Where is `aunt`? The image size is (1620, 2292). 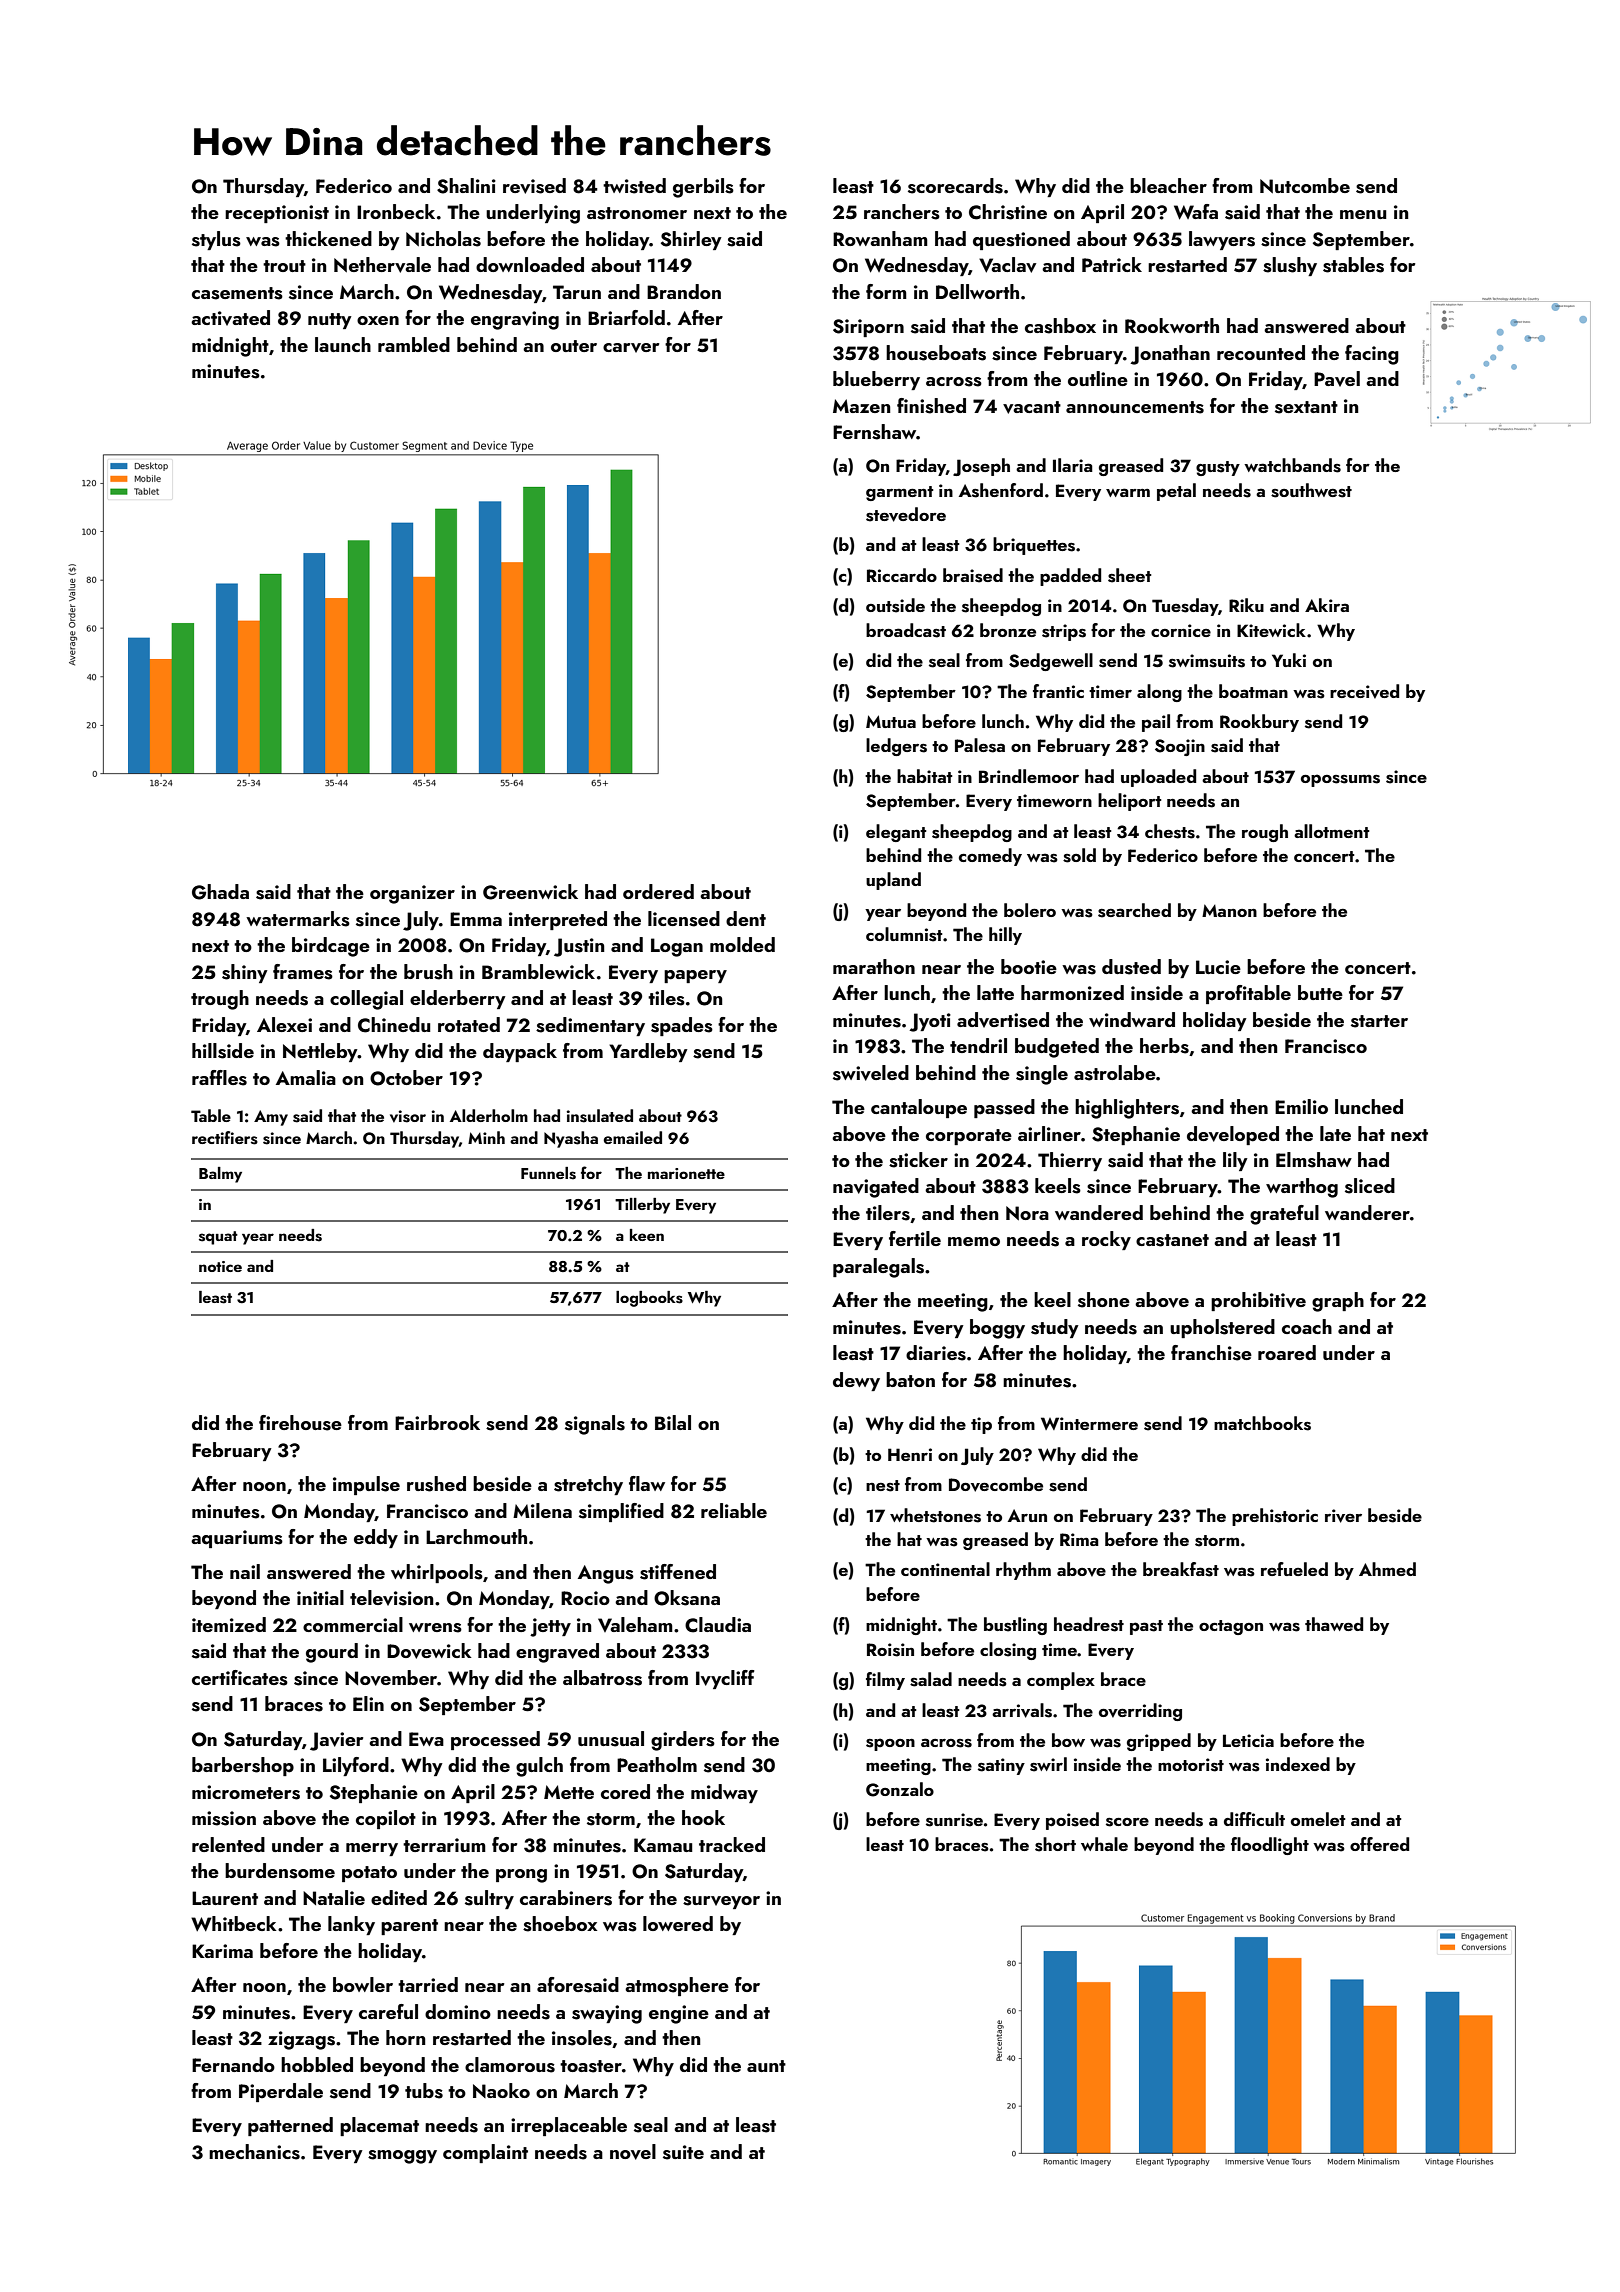
aunt is located at coordinates (766, 2066).
